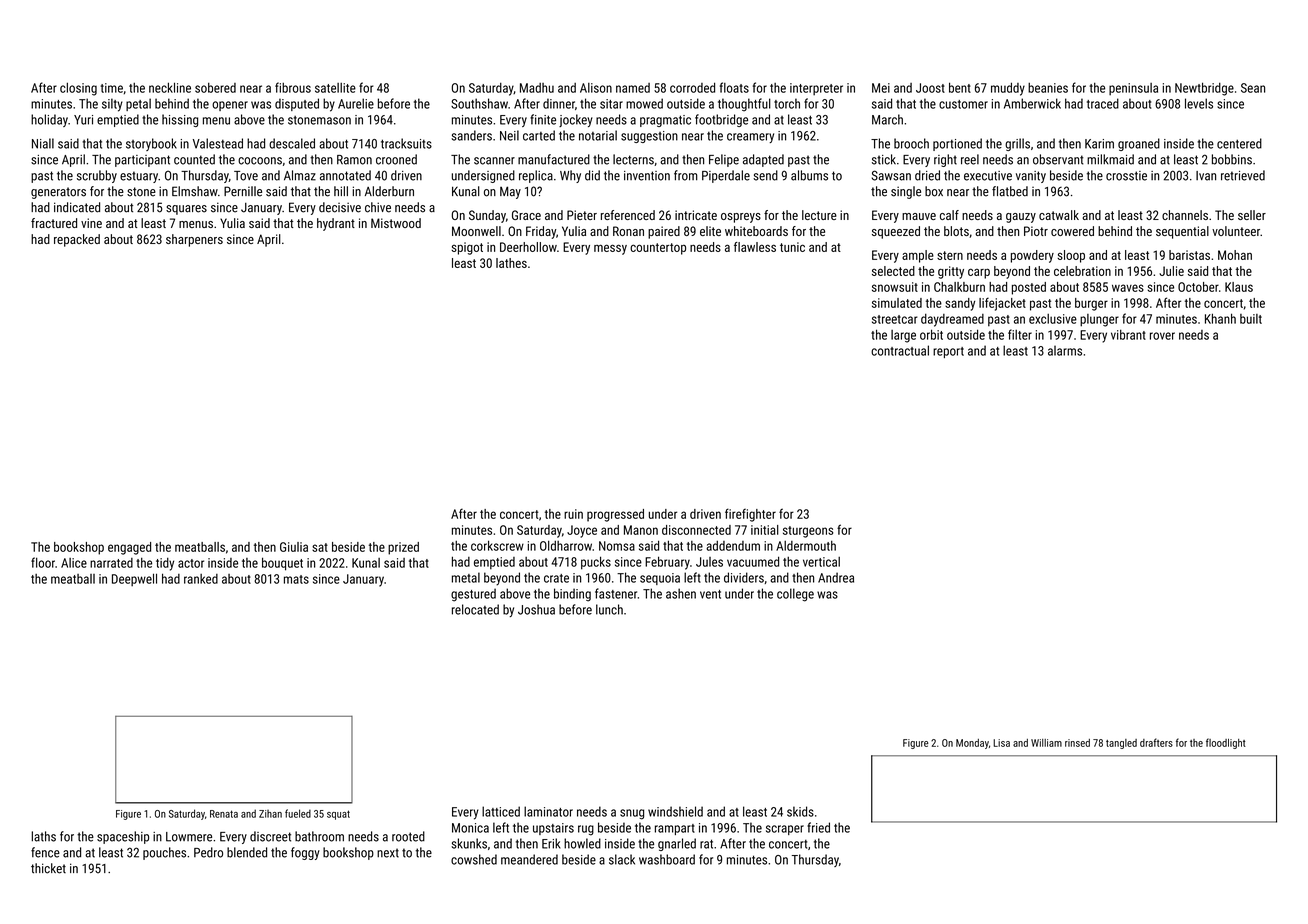  What do you see at coordinates (808, 532) in the screenshot?
I see `sturgeons` at bounding box center [808, 532].
